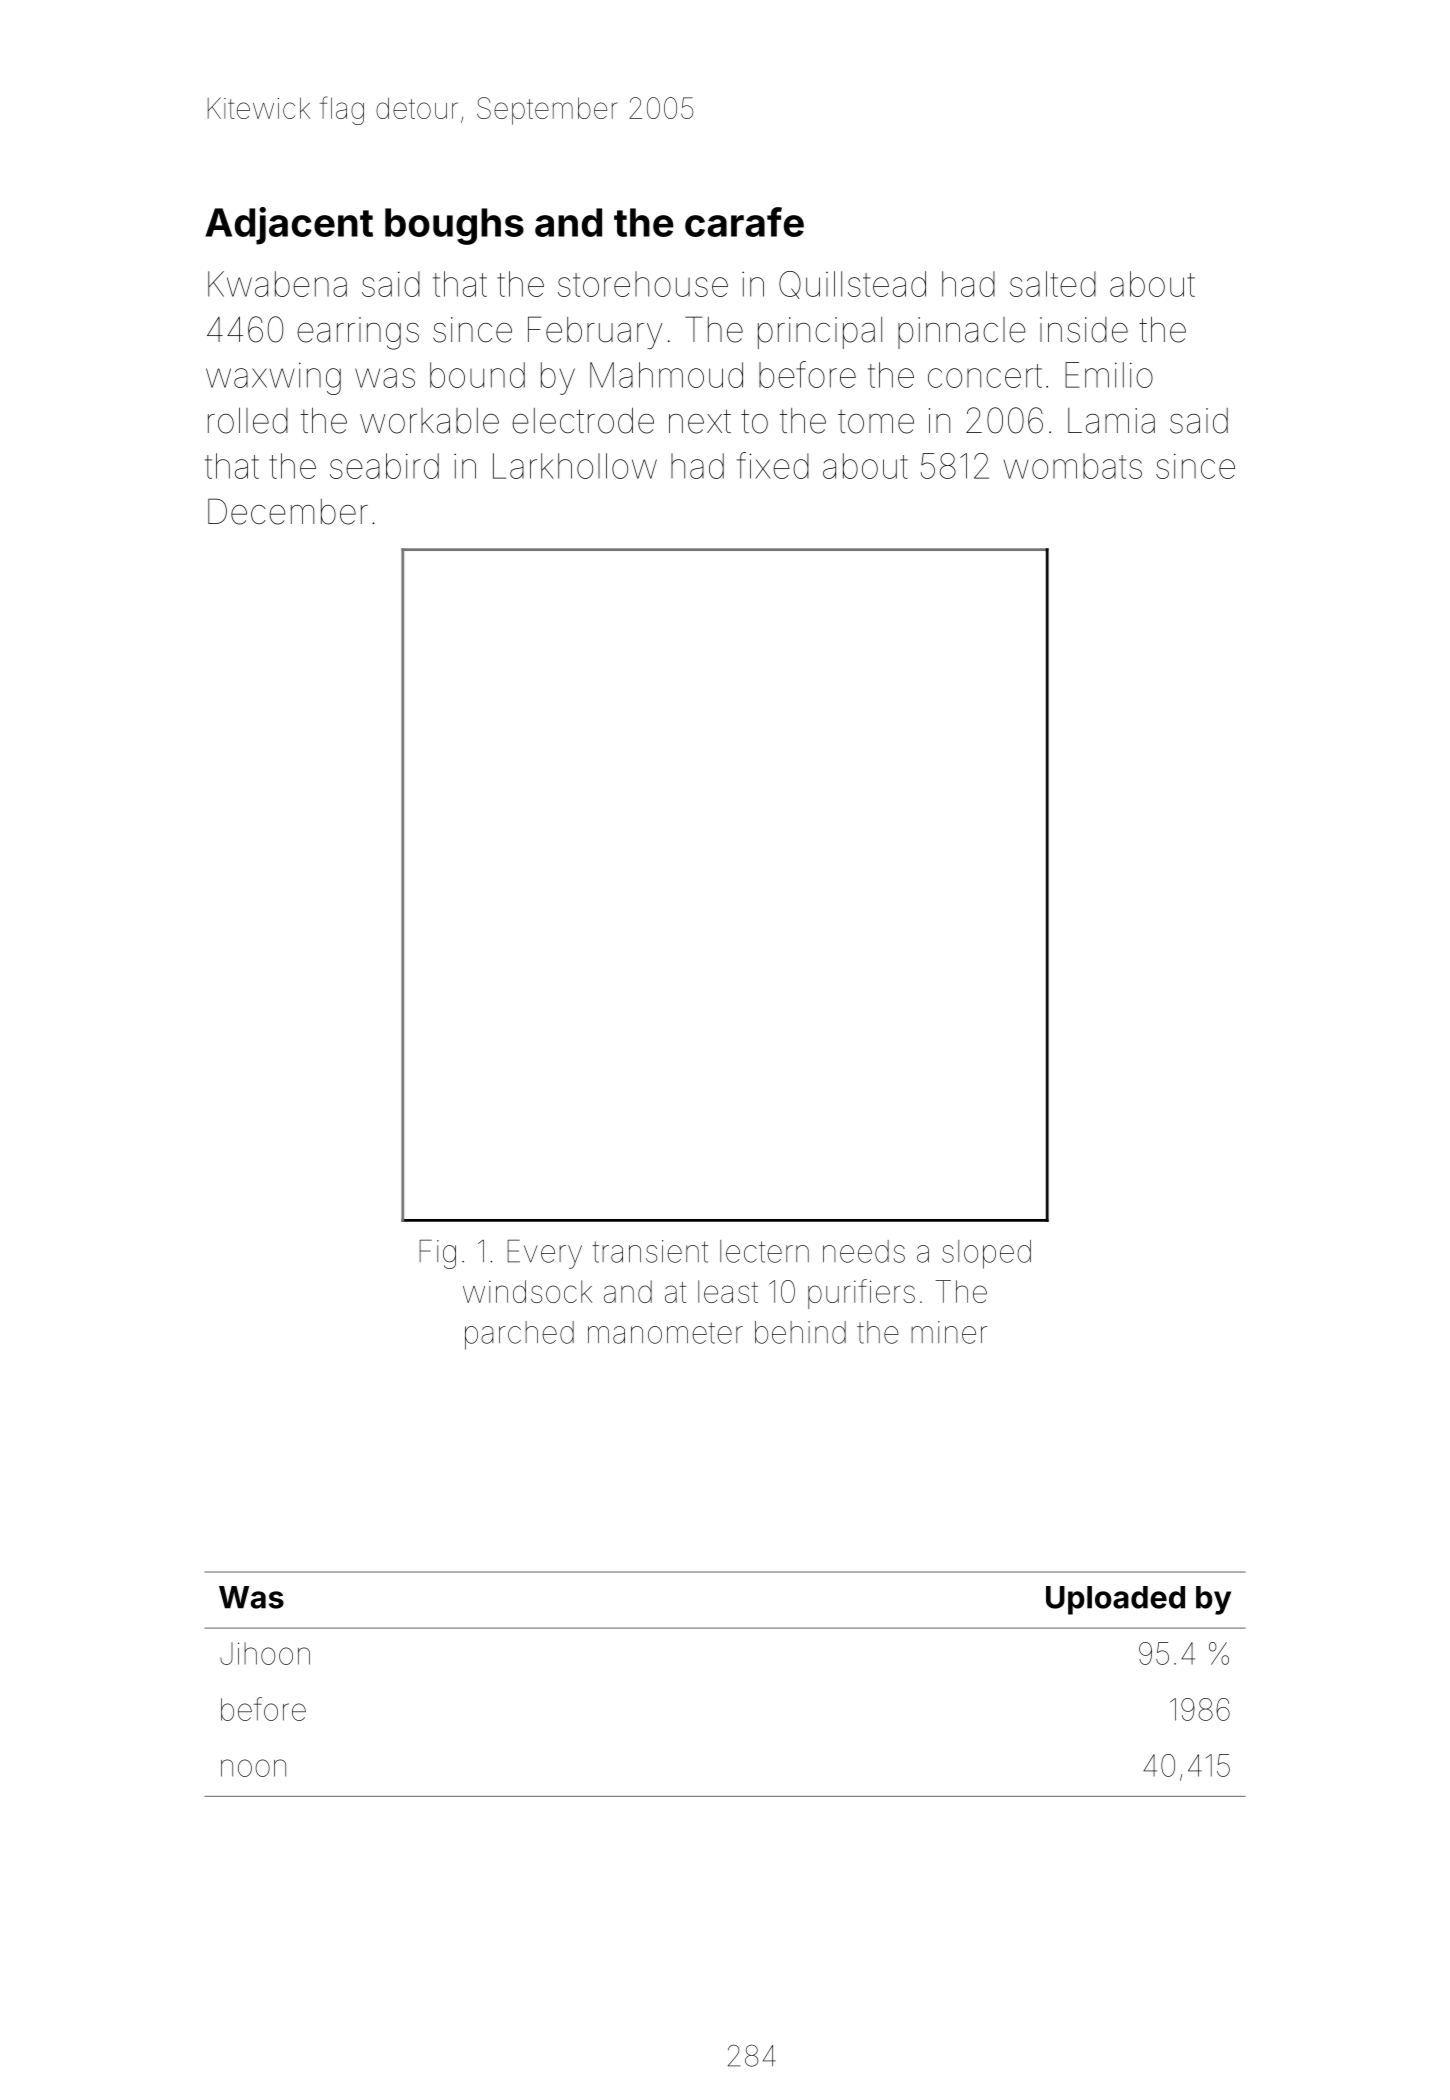  I want to click on Adjacent, so click(289, 226).
